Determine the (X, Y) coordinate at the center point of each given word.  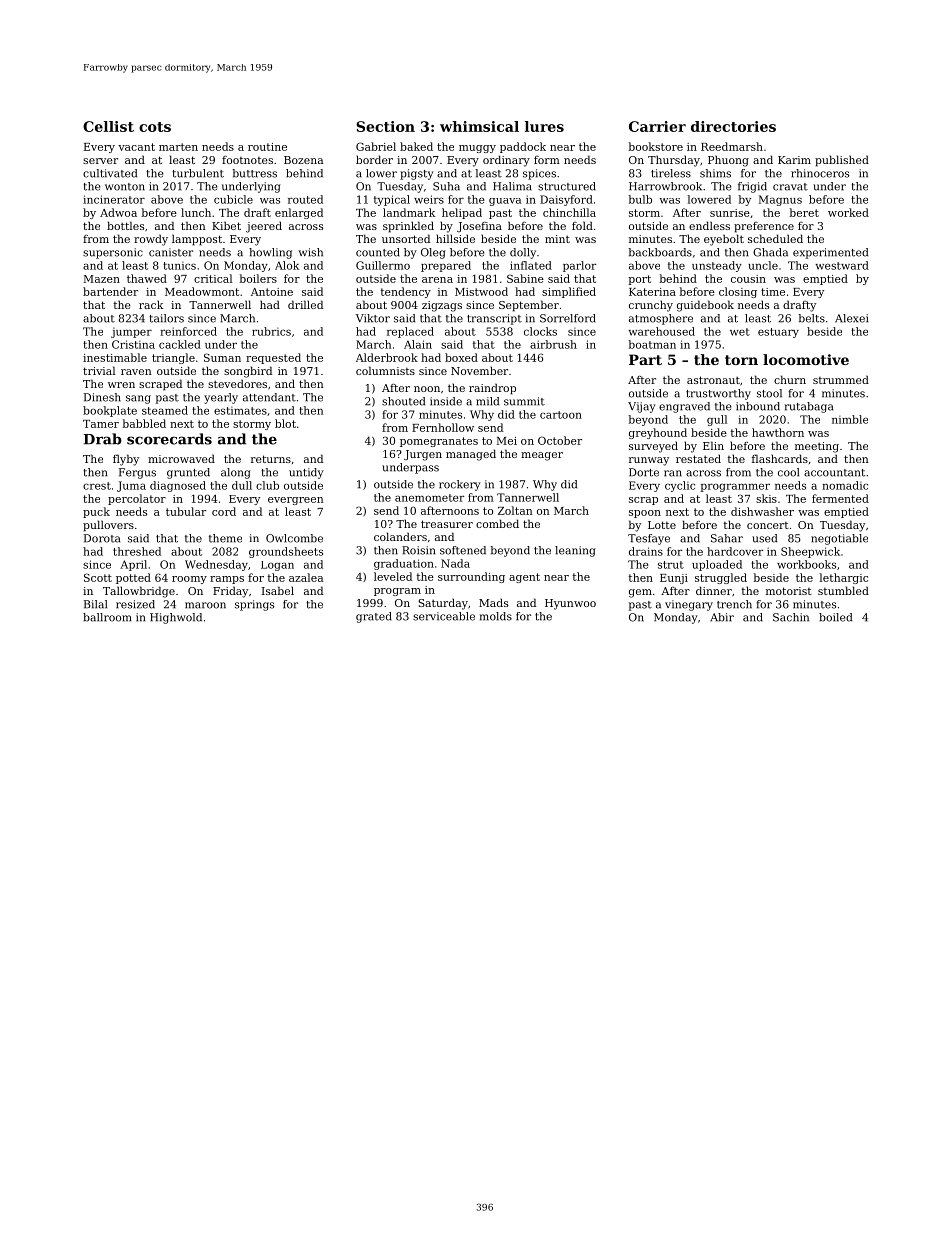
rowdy (151, 240)
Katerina (652, 292)
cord (224, 511)
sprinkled (408, 227)
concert (768, 525)
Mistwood (481, 291)
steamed (165, 410)
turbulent (198, 173)
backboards (660, 252)
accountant (834, 473)
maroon (205, 605)
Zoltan (515, 510)
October (560, 440)
